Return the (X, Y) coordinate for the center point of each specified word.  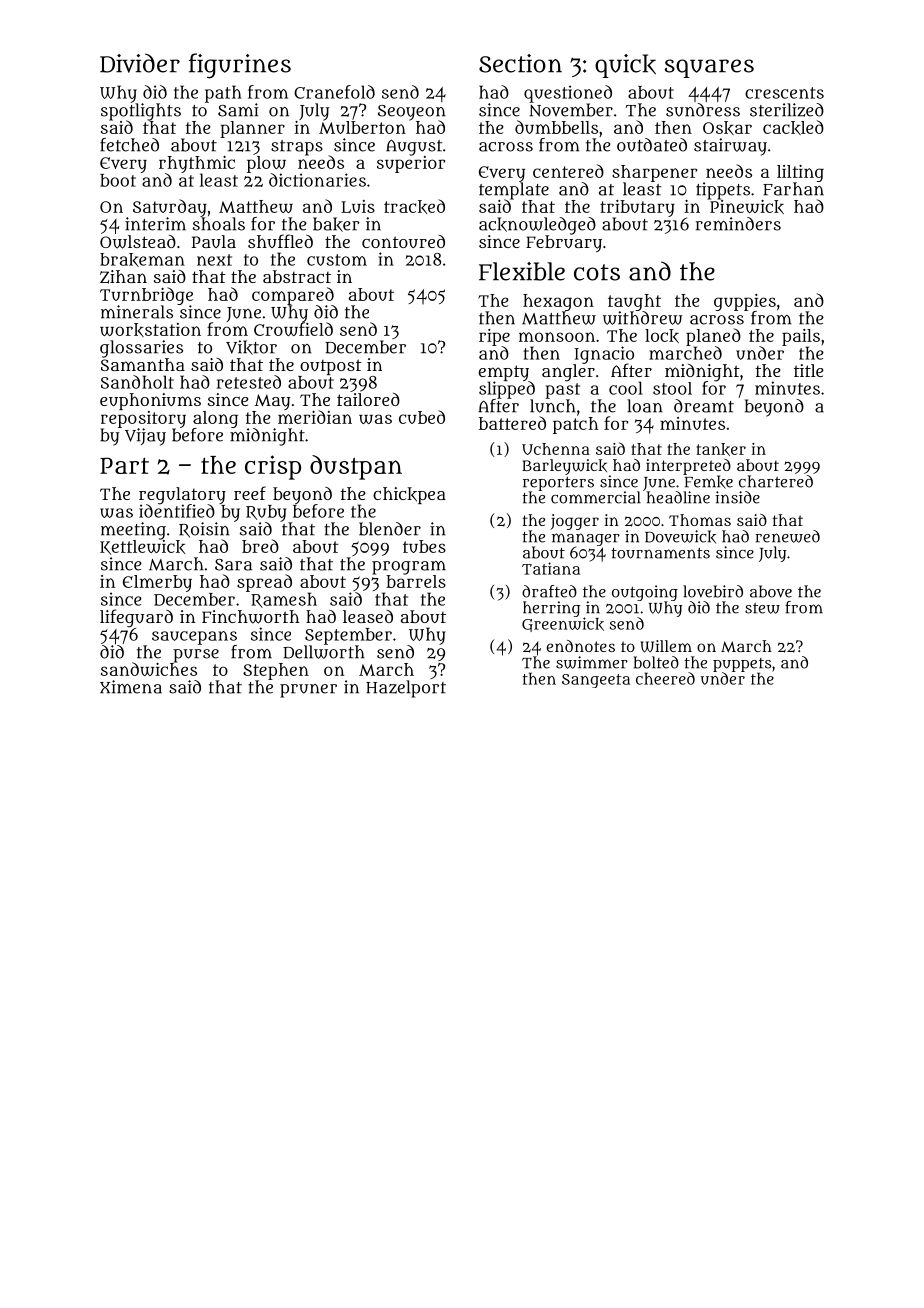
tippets (723, 191)
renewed (787, 536)
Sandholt (137, 382)
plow (266, 164)
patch (575, 425)
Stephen (276, 671)
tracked (414, 206)
